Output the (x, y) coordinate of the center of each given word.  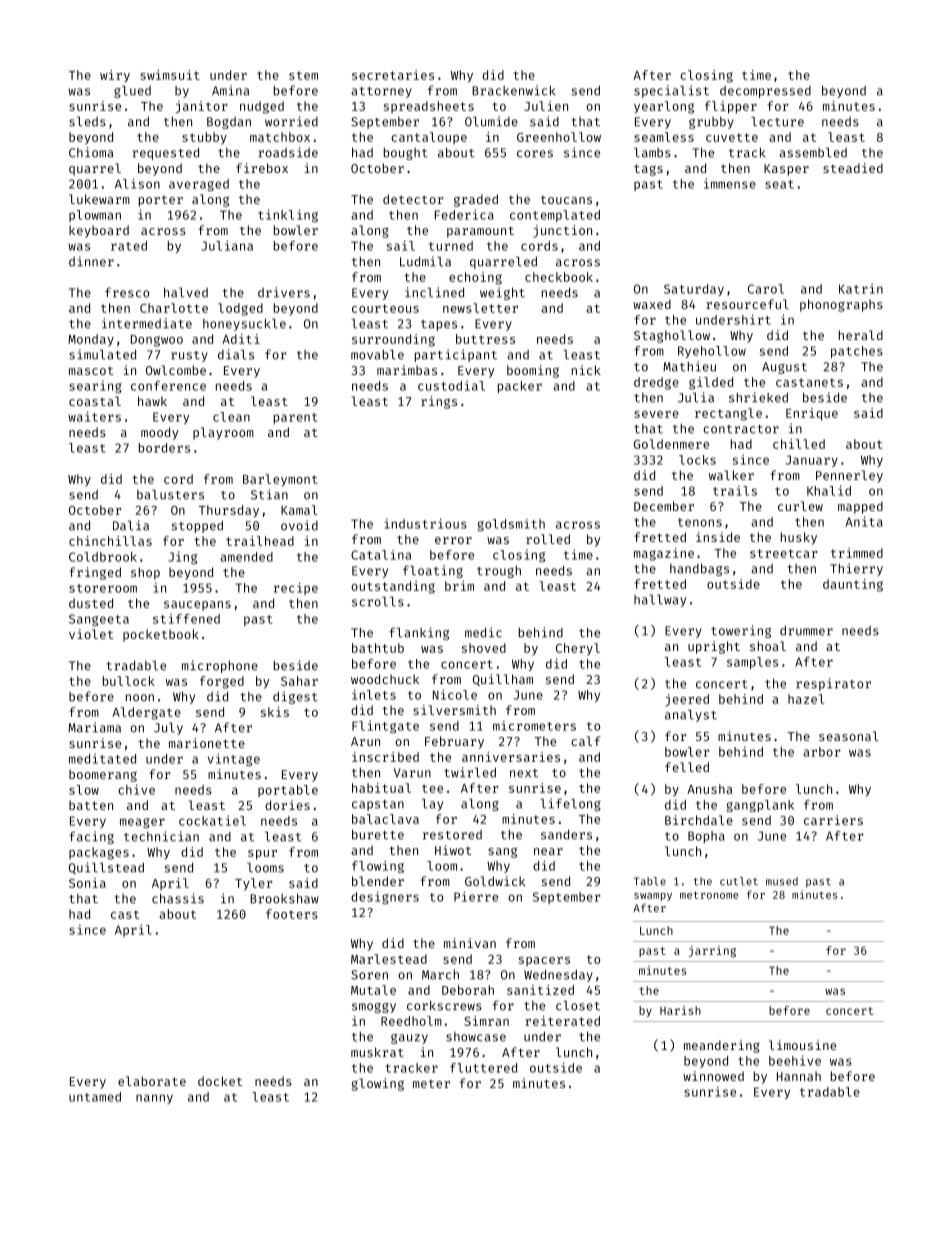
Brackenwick (513, 90)
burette (378, 834)
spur (262, 855)
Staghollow (672, 336)
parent (295, 418)
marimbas (407, 370)
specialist (671, 91)
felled (687, 767)
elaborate (152, 1081)
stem (303, 75)
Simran (486, 1021)
